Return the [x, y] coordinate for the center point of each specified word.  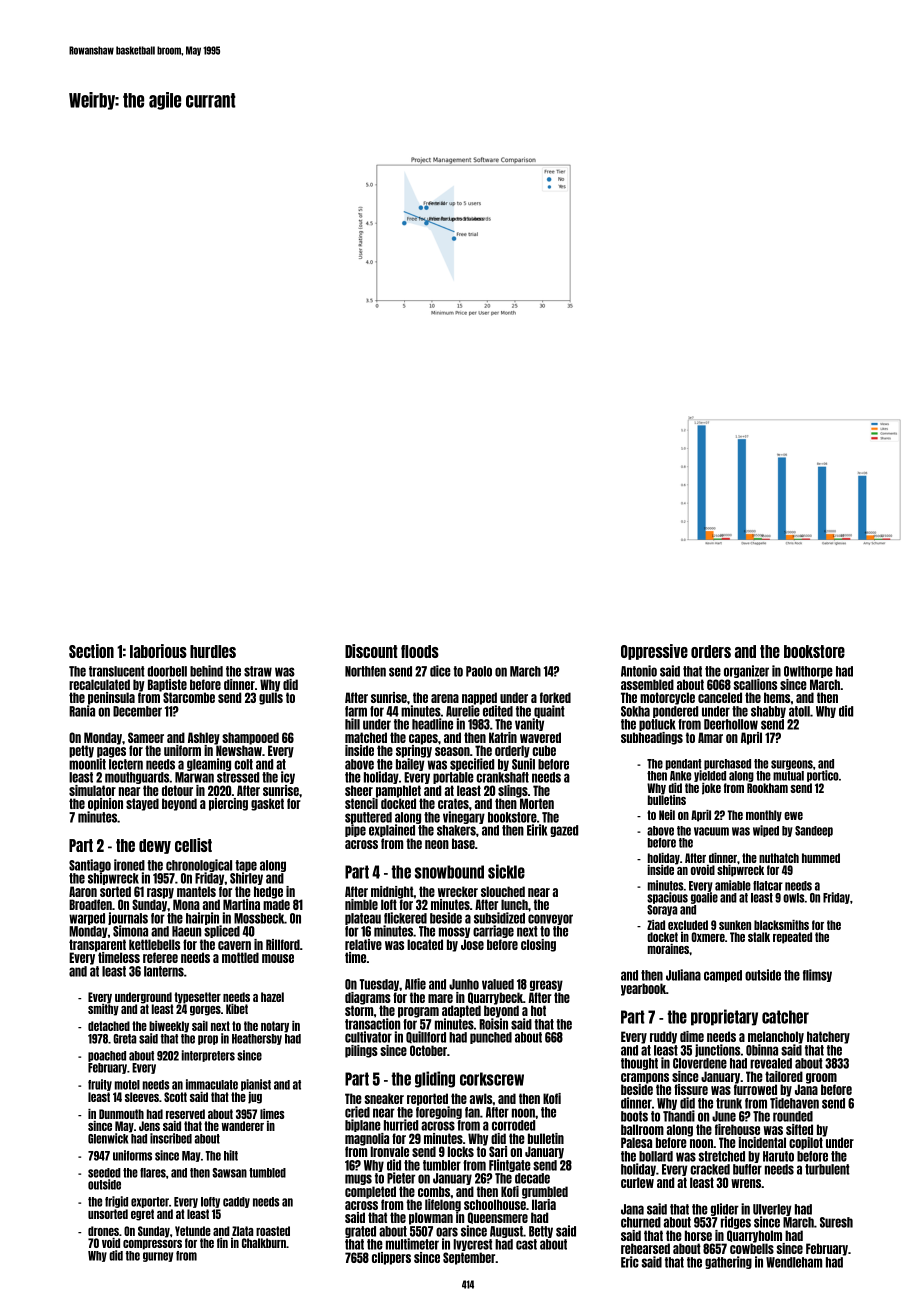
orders [711, 651]
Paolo [479, 671]
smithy [103, 1010]
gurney [158, 1257]
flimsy [817, 975]
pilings [361, 1051]
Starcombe [189, 697]
